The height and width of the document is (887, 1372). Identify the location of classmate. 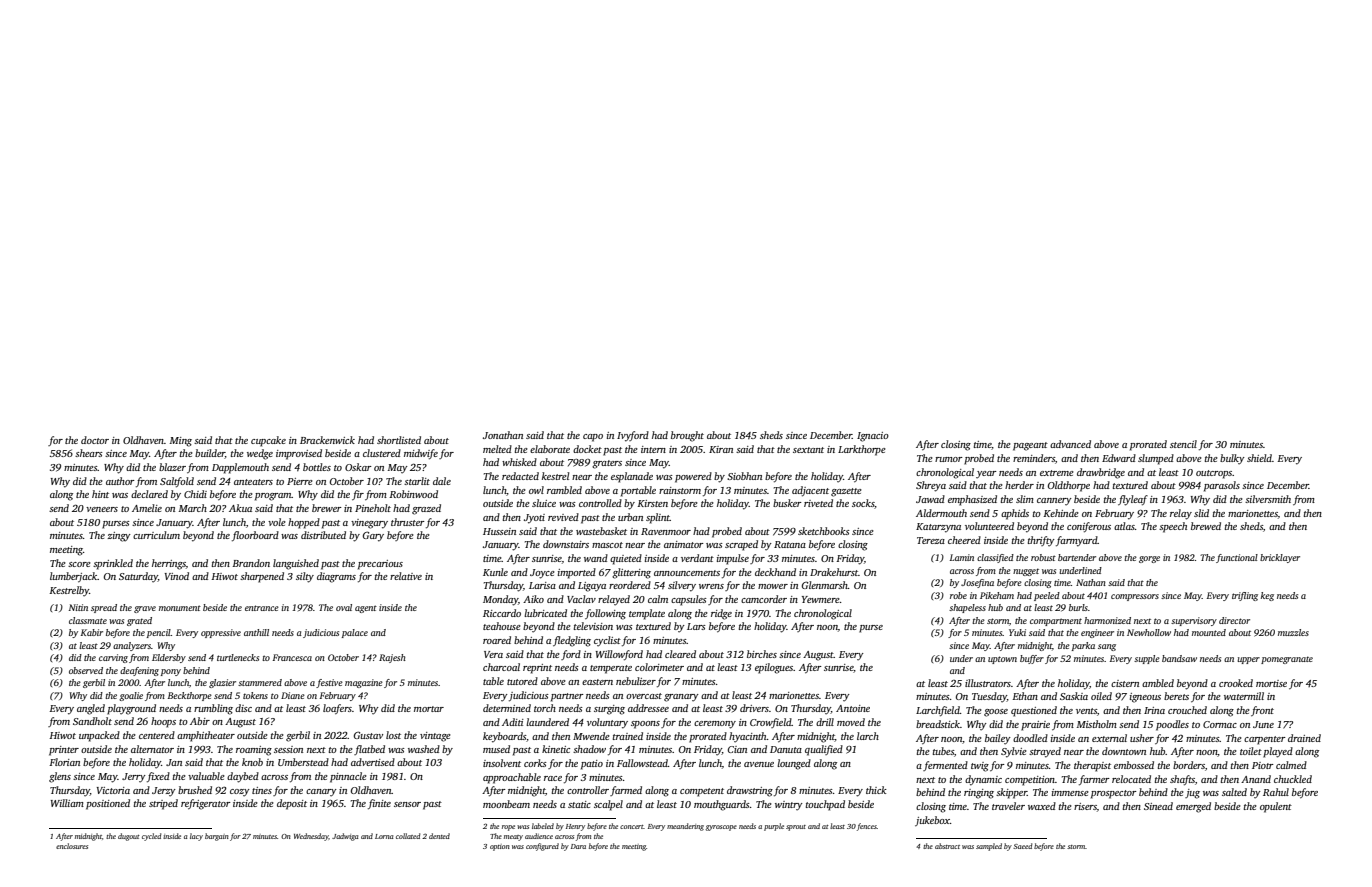
(88, 620).
